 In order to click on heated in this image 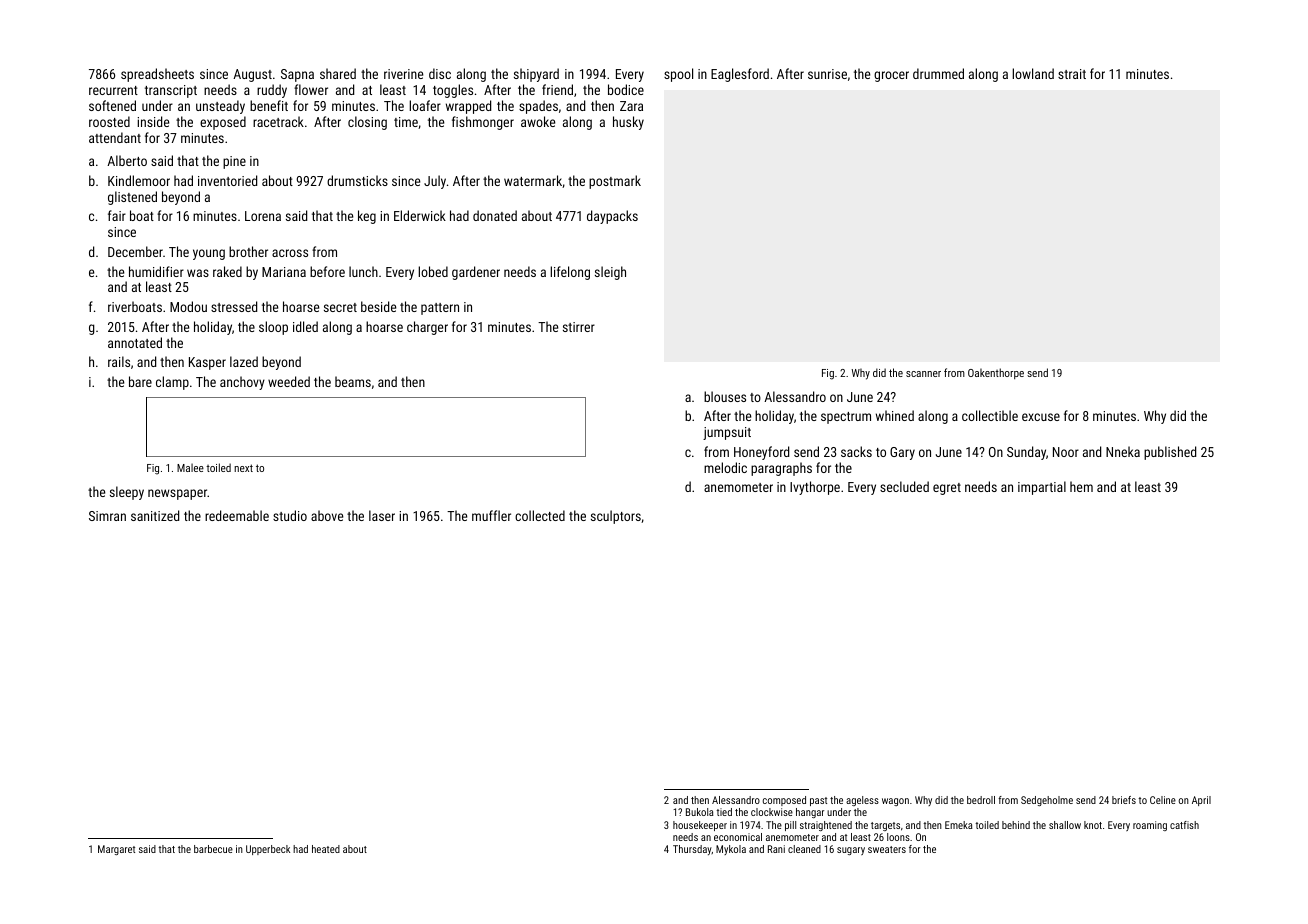, I will do `click(326, 849)`.
